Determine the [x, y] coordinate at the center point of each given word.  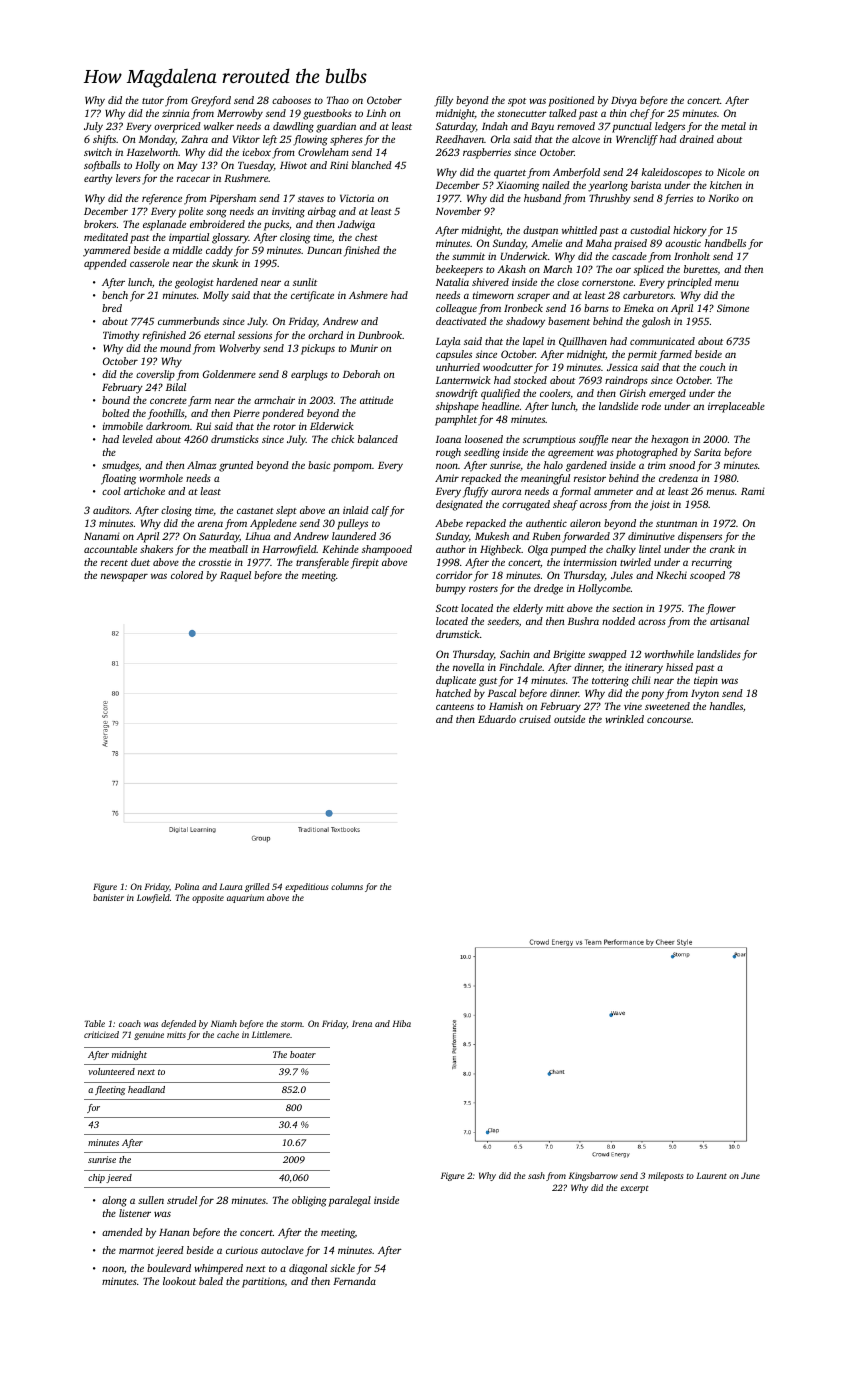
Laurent [711, 1175]
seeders [503, 621]
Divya [624, 101]
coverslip [155, 375]
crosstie [215, 562]
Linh [376, 113]
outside [569, 719]
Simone [733, 308]
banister [108, 897]
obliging [309, 1201]
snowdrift [457, 394]
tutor [153, 101]
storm [292, 1024]
